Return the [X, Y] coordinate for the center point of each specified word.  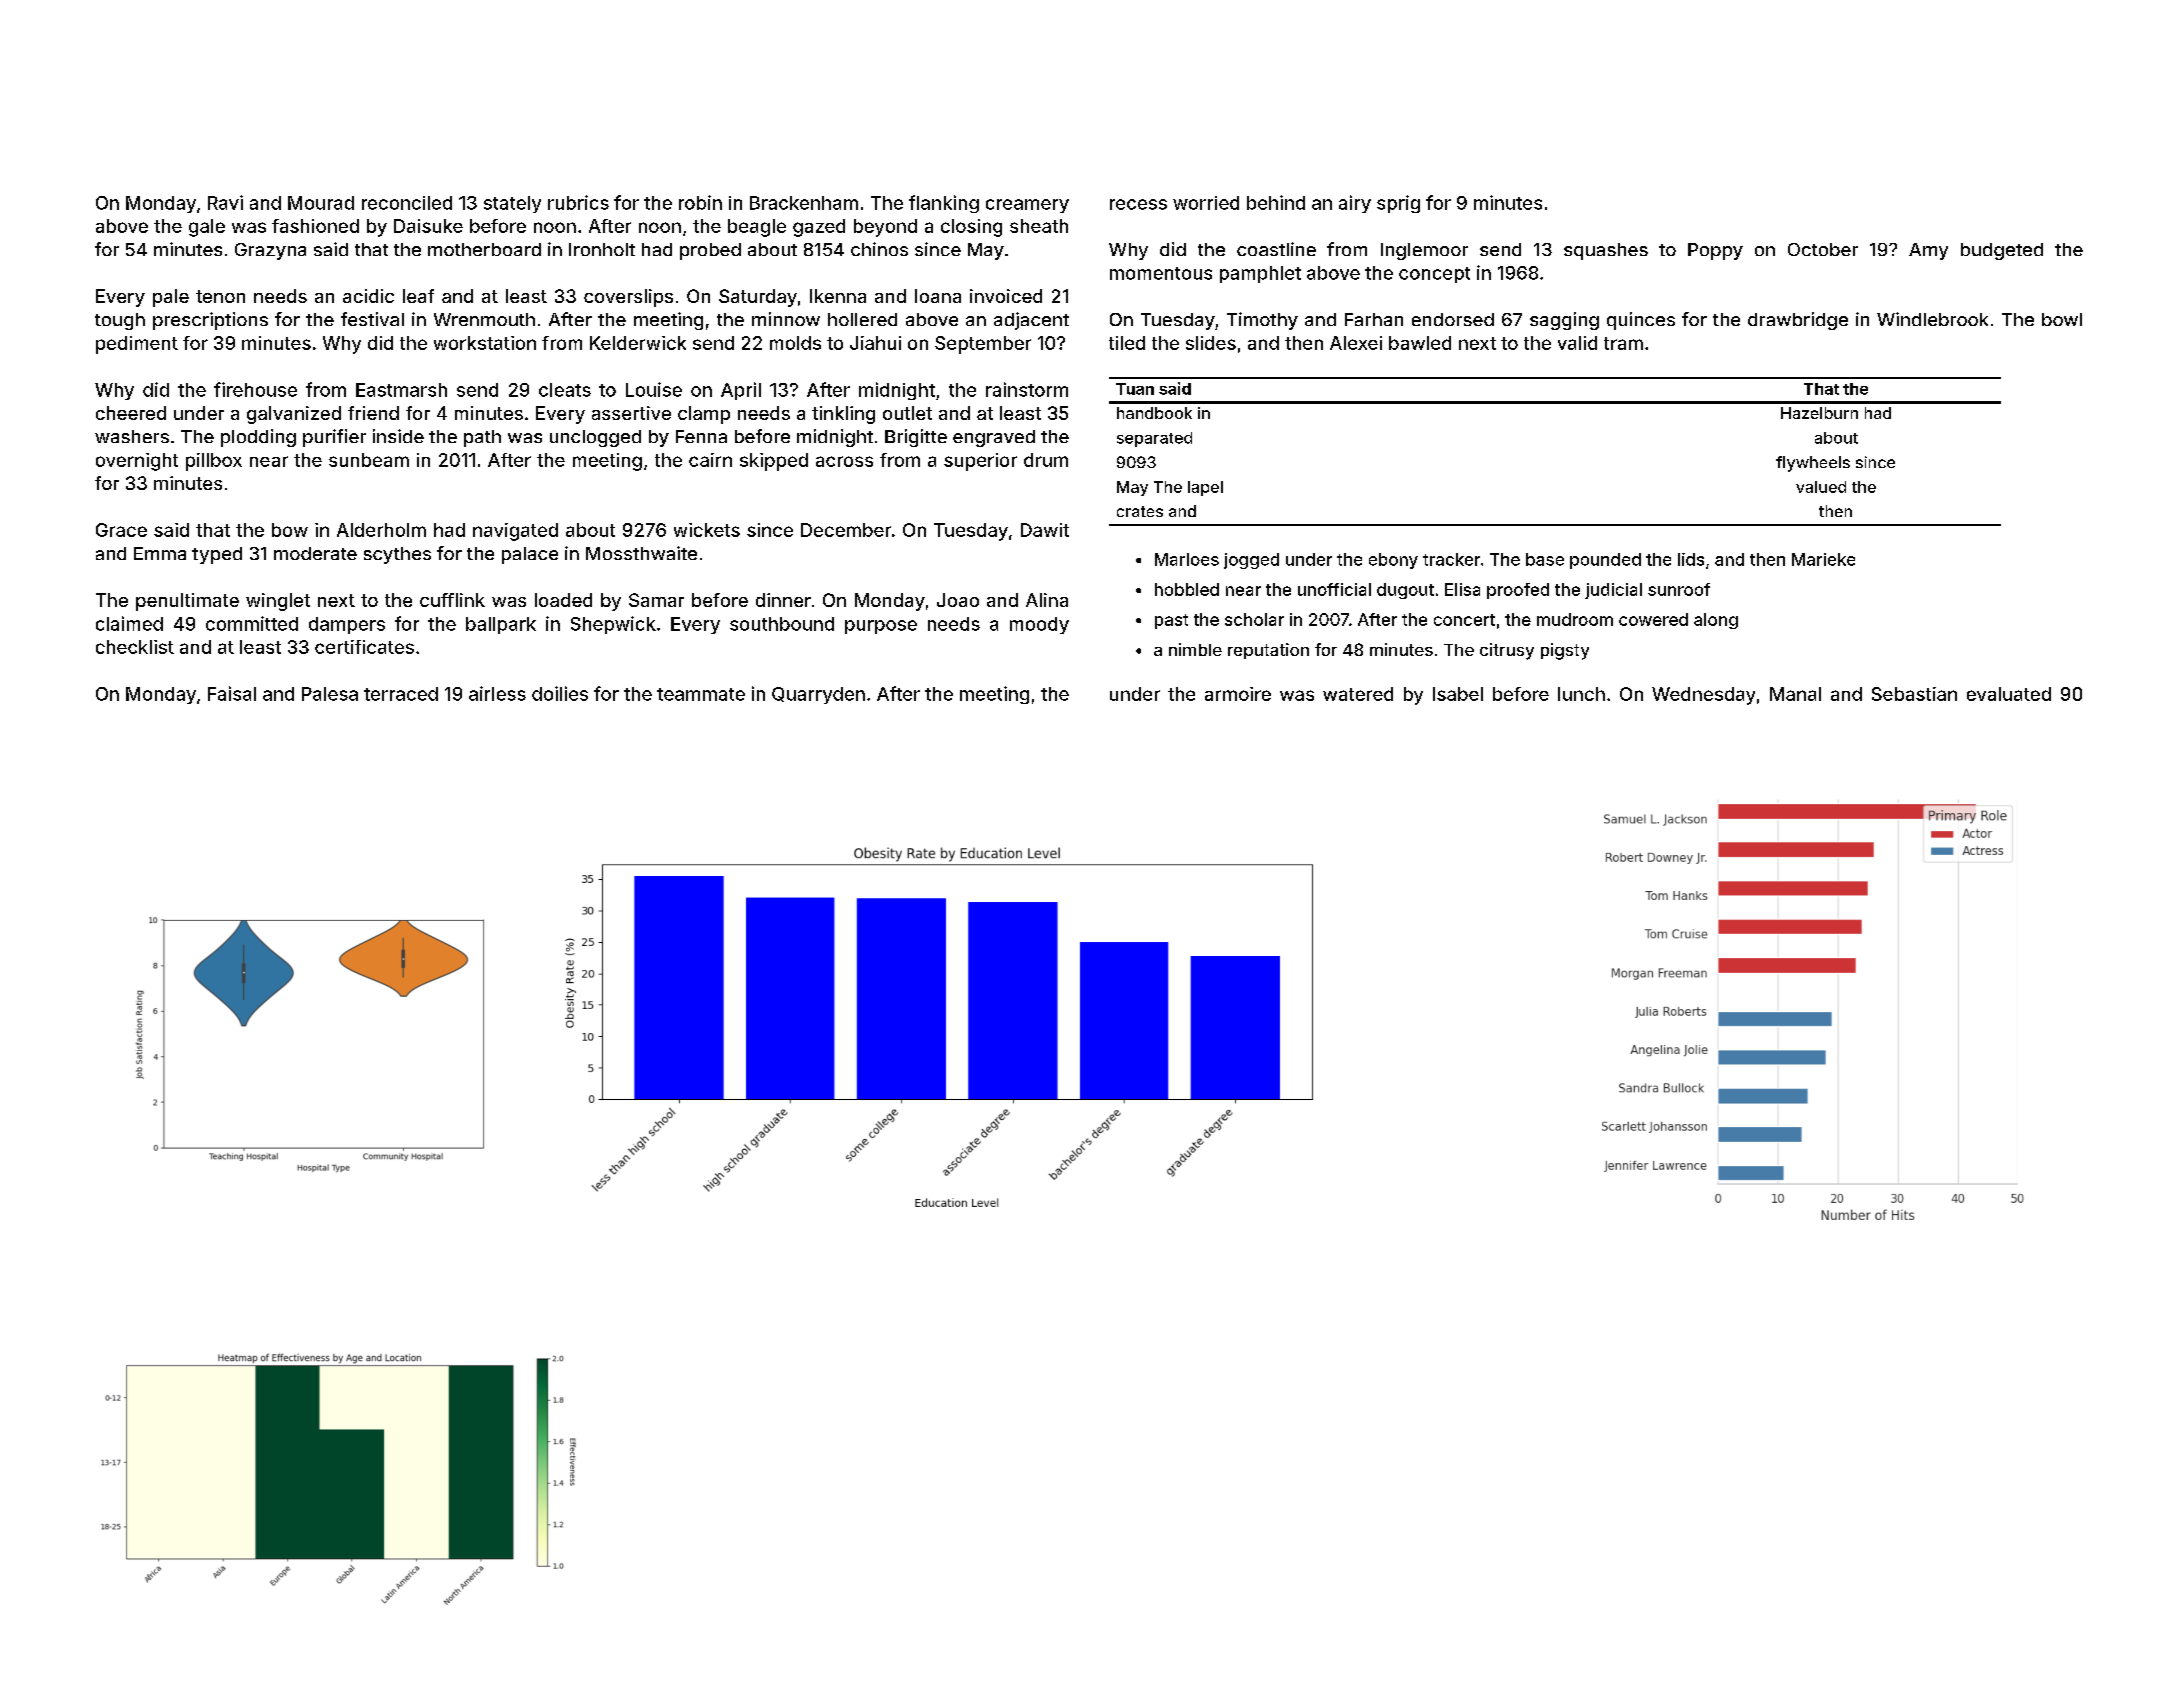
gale [207, 228]
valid [1577, 343]
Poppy [1715, 251]
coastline [1276, 249]
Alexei [1356, 343]
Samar [656, 600]
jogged [1251, 561]
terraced [401, 694]
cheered [131, 413]
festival [372, 319]
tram [1623, 343]
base [1545, 559]
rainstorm [1027, 389]
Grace [121, 530]
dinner [783, 600]
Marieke [1823, 559]
